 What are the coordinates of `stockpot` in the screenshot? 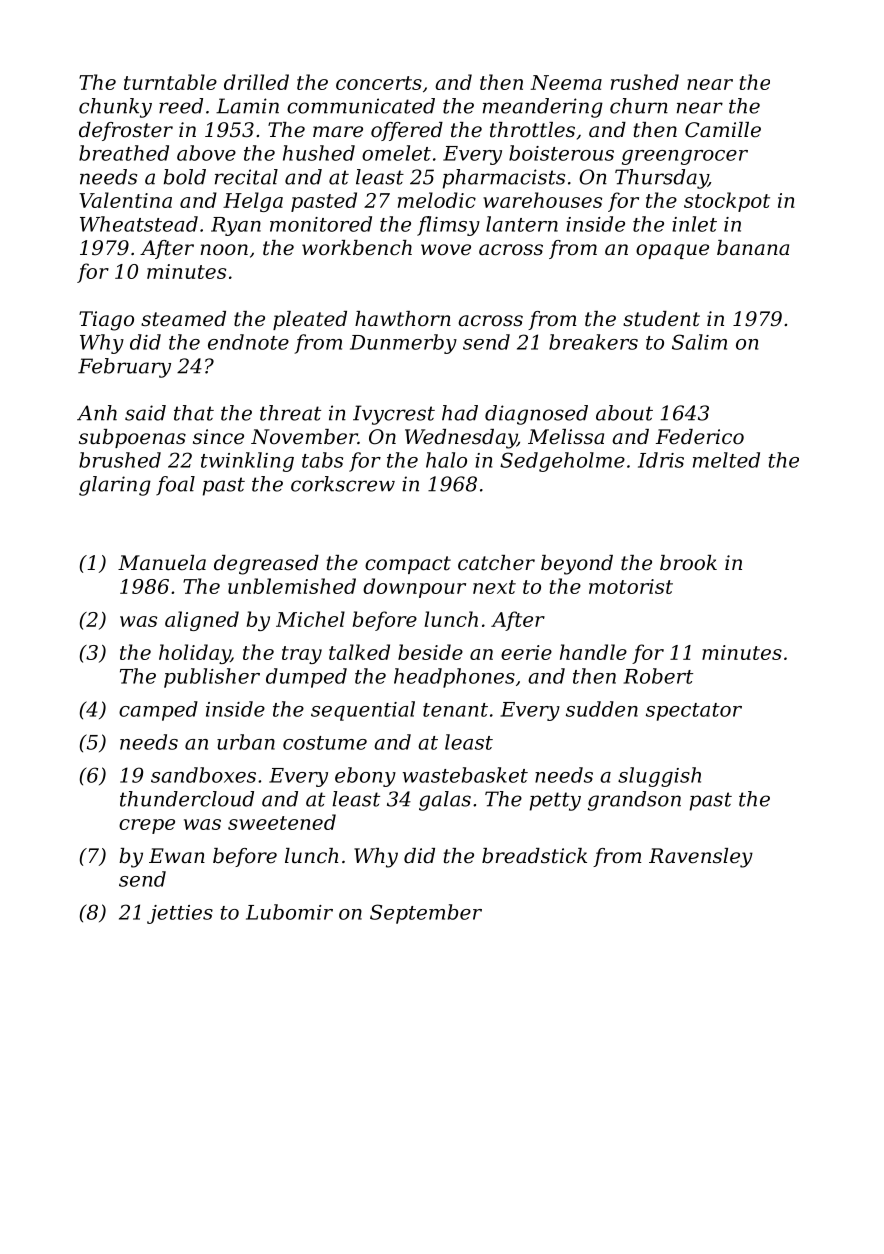 It's located at (727, 202).
